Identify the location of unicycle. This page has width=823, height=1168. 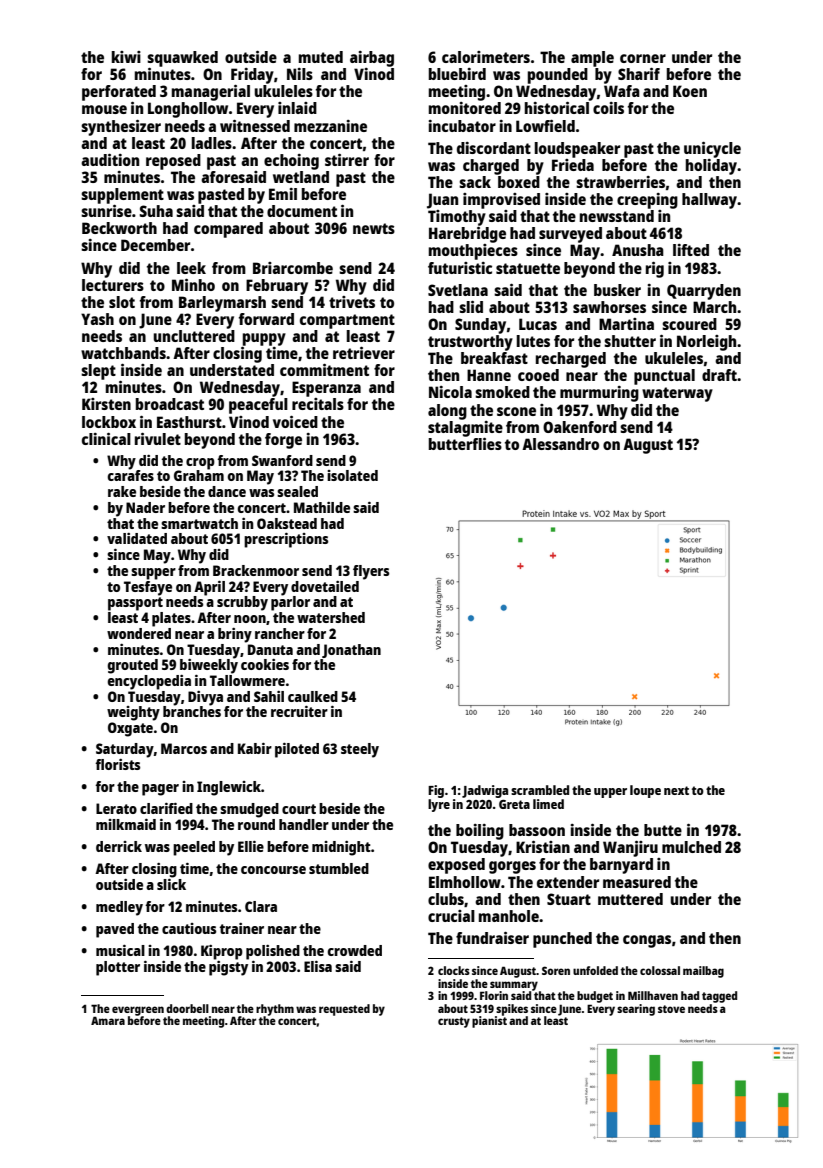
(712, 150).
